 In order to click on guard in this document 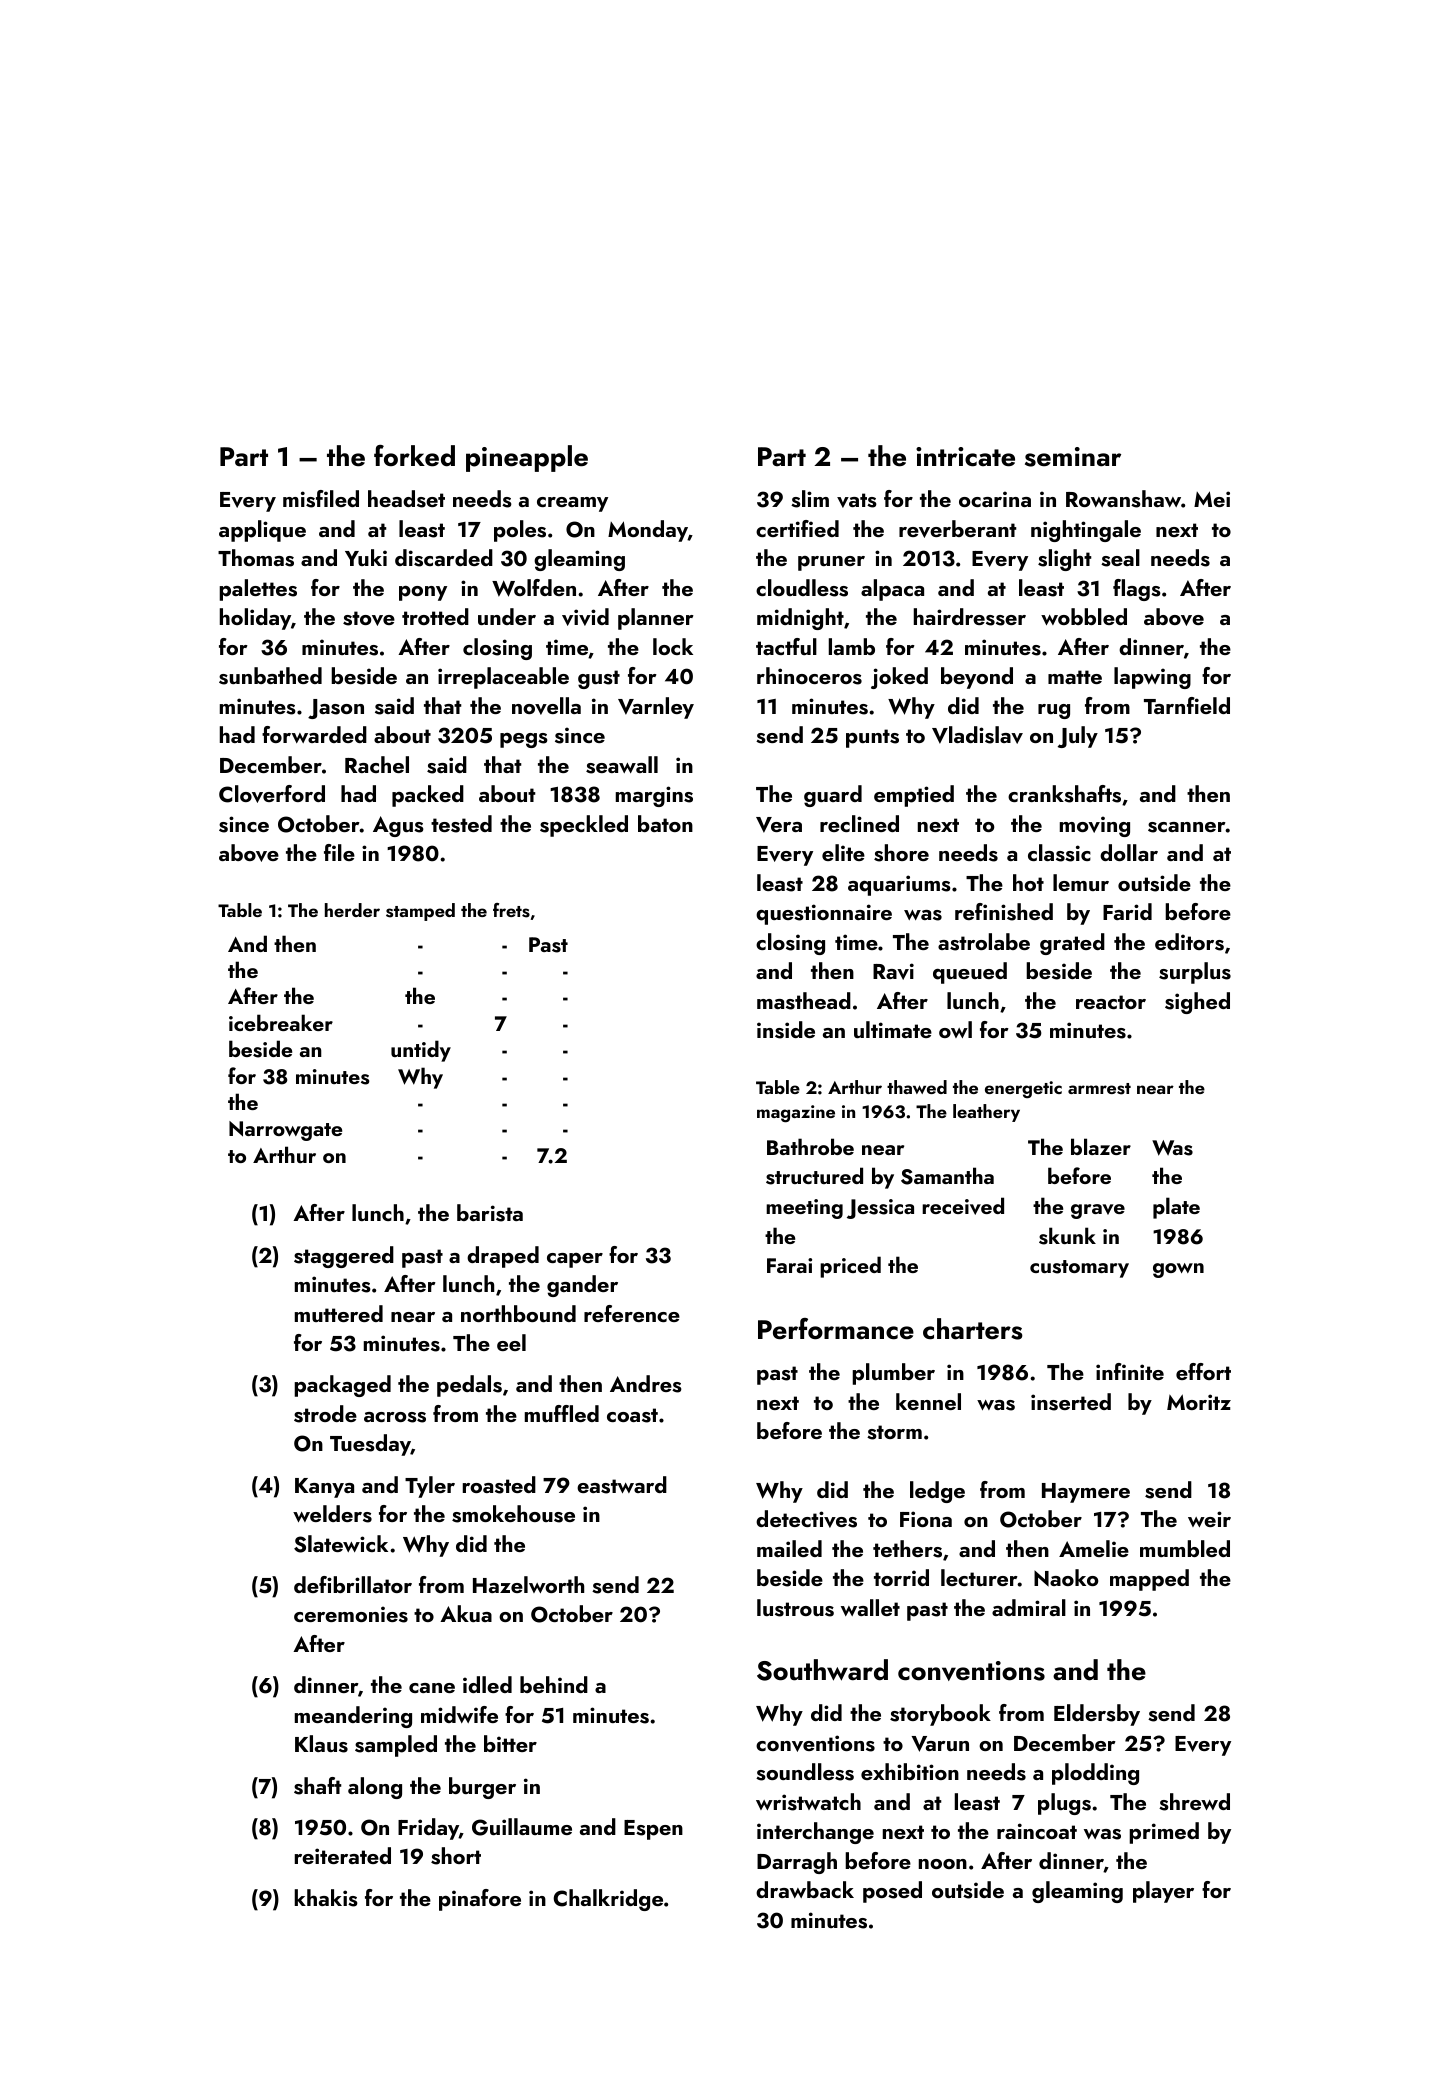, I will do `click(833, 796)`.
